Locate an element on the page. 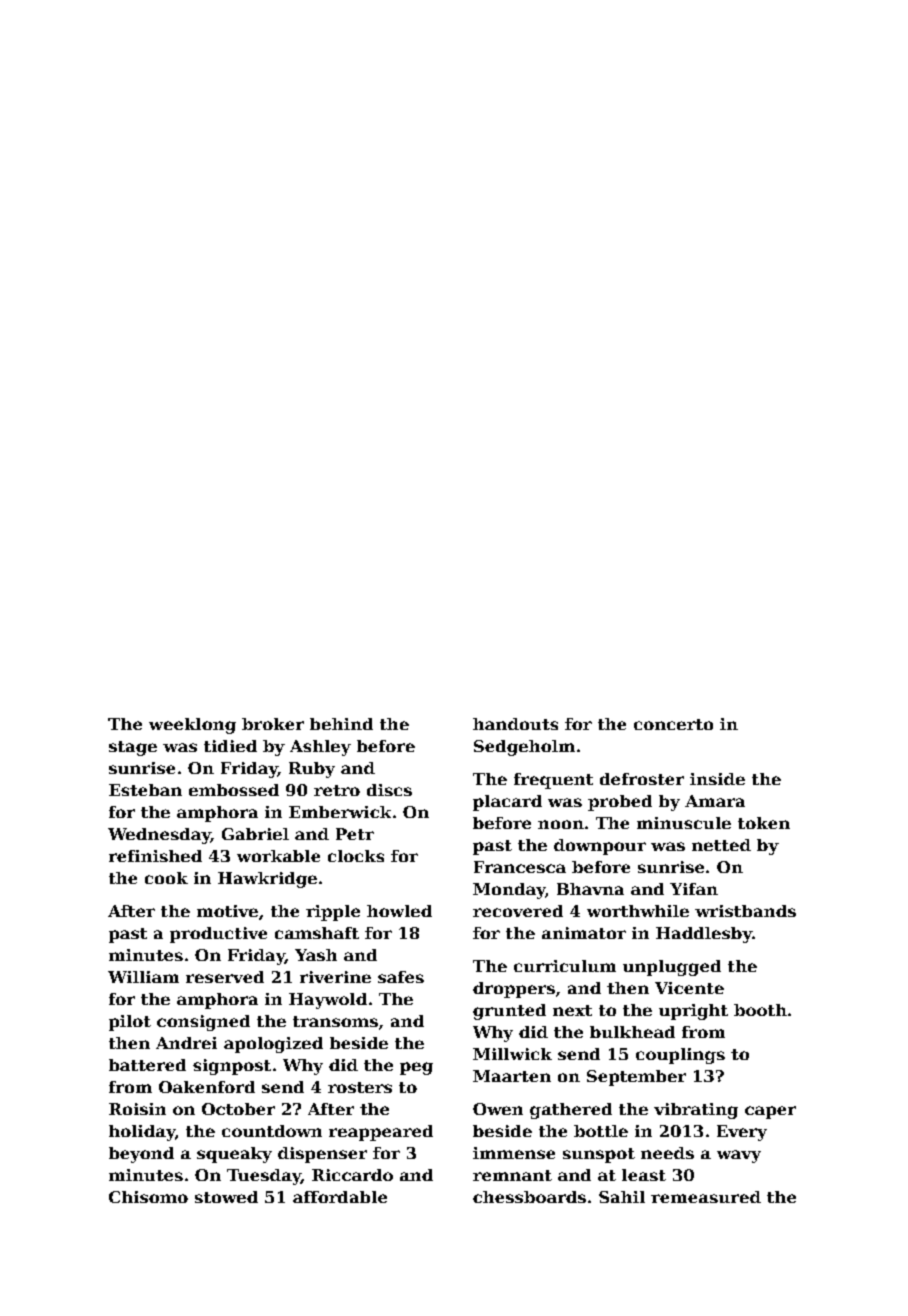 Image resolution: width=908 pixels, height=1316 pixels. refinished is located at coordinates (155, 856).
